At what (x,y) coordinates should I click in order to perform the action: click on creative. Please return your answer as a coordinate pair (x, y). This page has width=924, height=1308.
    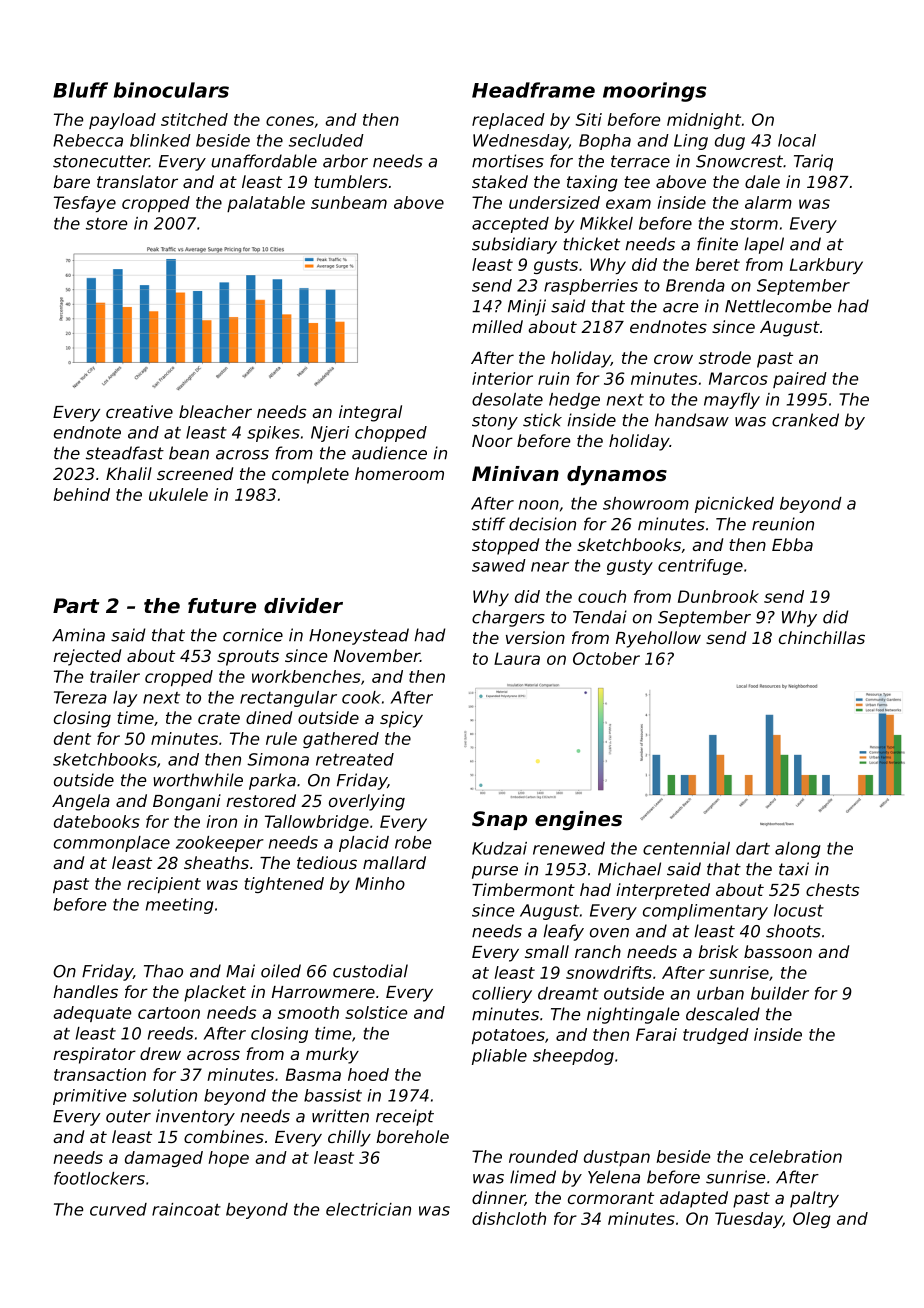
    Looking at the image, I should click on (139, 411).
